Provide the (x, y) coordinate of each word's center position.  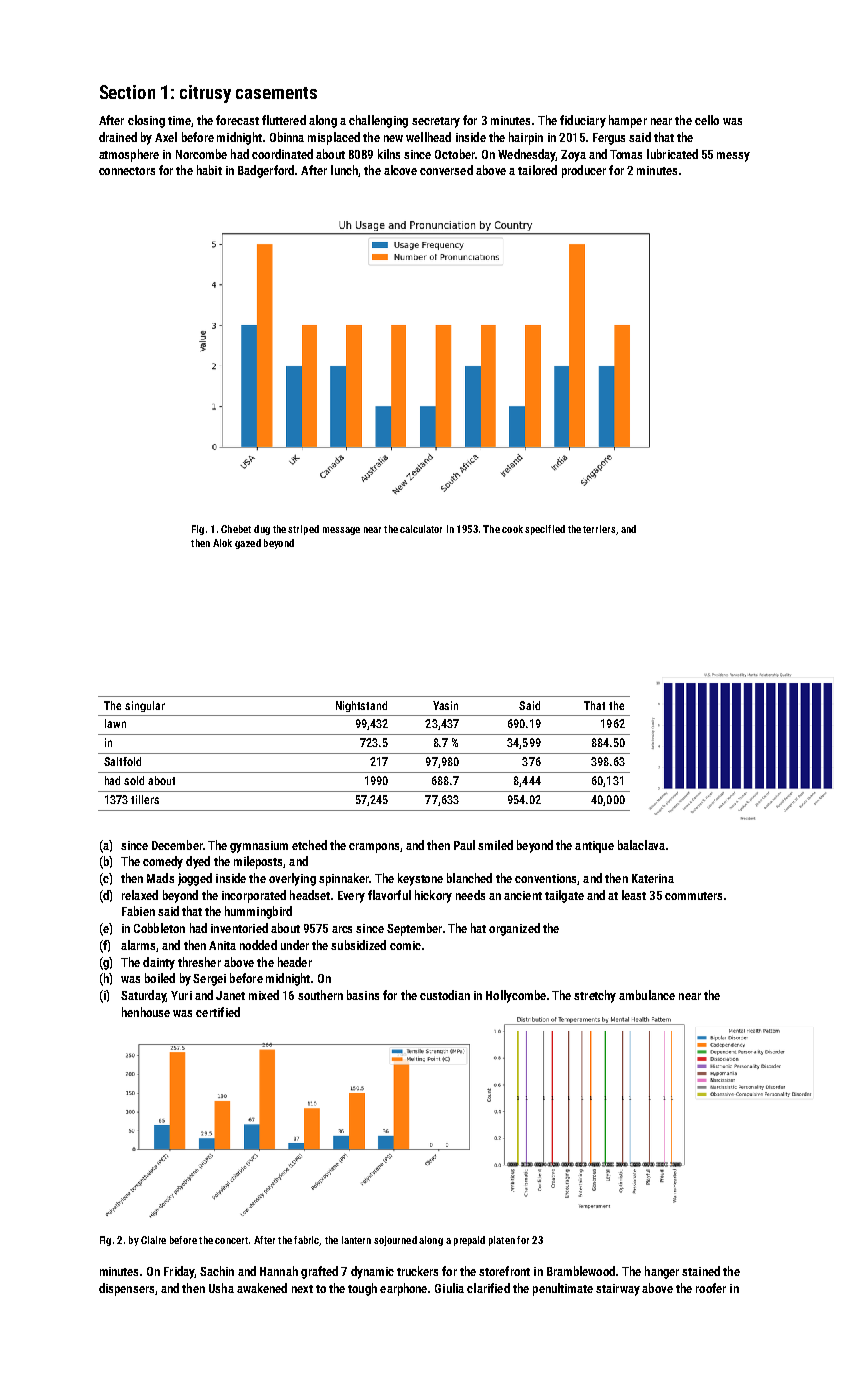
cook (512, 529)
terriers (599, 529)
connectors (127, 171)
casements (276, 93)
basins (363, 995)
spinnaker (344, 879)
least (634, 895)
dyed (198, 862)
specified (545, 530)
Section (127, 92)
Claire (153, 1240)
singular (145, 706)
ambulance (647, 995)
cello (707, 120)
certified (218, 1012)
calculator (421, 529)
